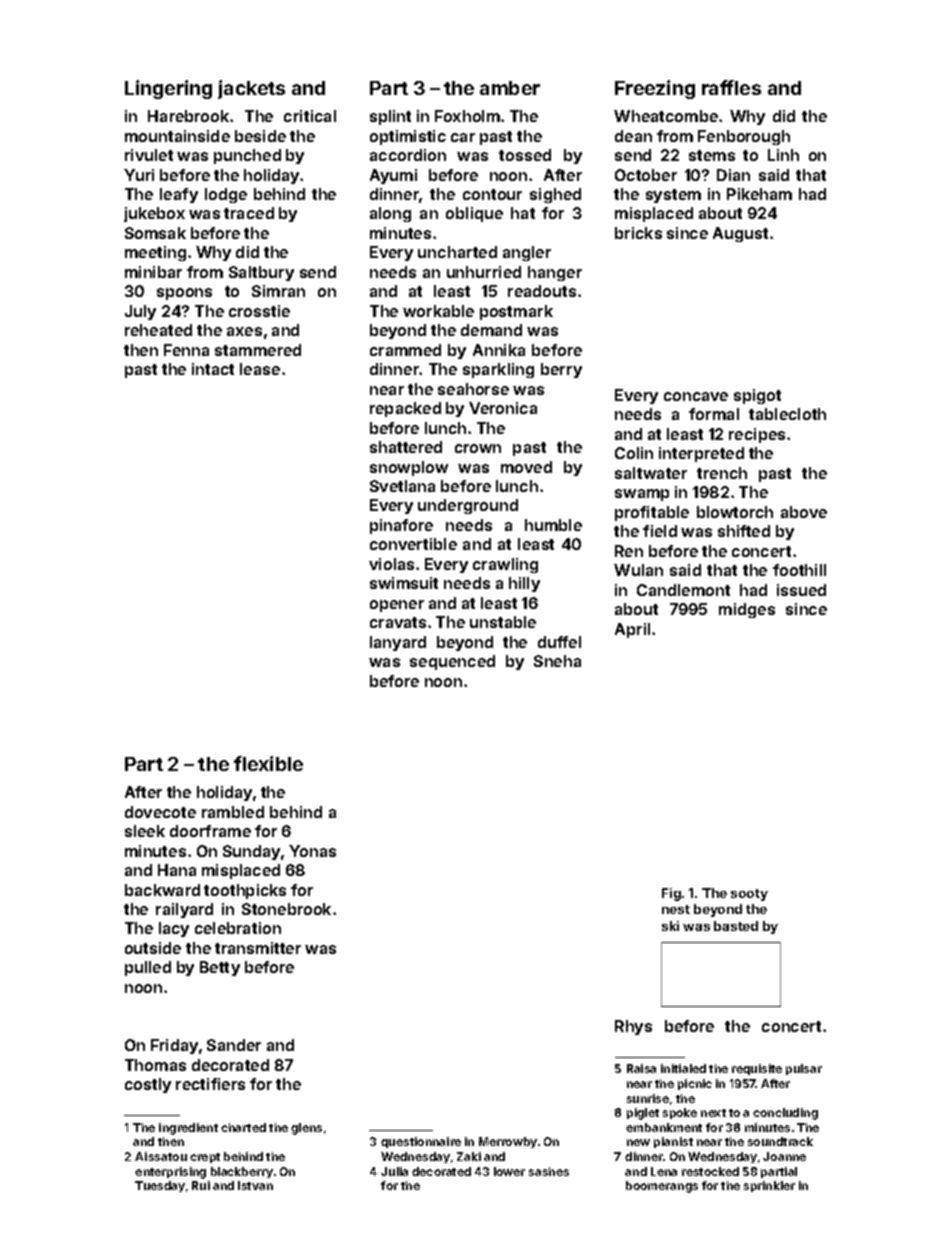  What do you see at coordinates (155, 1065) in the image?
I see `Thomas` at bounding box center [155, 1065].
